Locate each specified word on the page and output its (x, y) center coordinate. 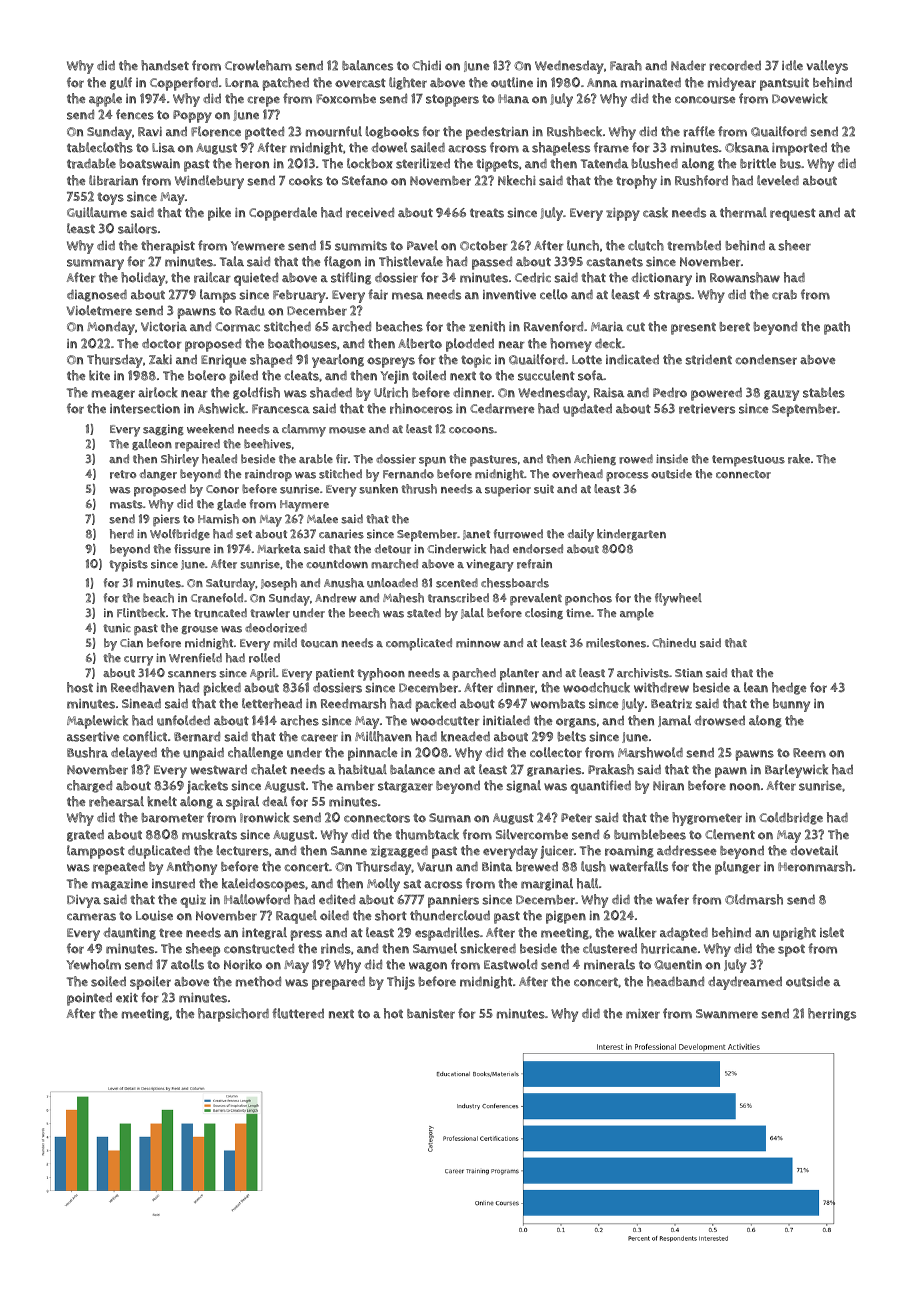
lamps (218, 296)
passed (492, 263)
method (258, 981)
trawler (270, 613)
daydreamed (745, 983)
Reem (809, 753)
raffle (699, 131)
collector (556, 752)
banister (431, 1014)
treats (487, 213)
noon (745, 787)
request (793, 214)
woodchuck (596, 687)
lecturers (243, 850)
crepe (263, 101)
